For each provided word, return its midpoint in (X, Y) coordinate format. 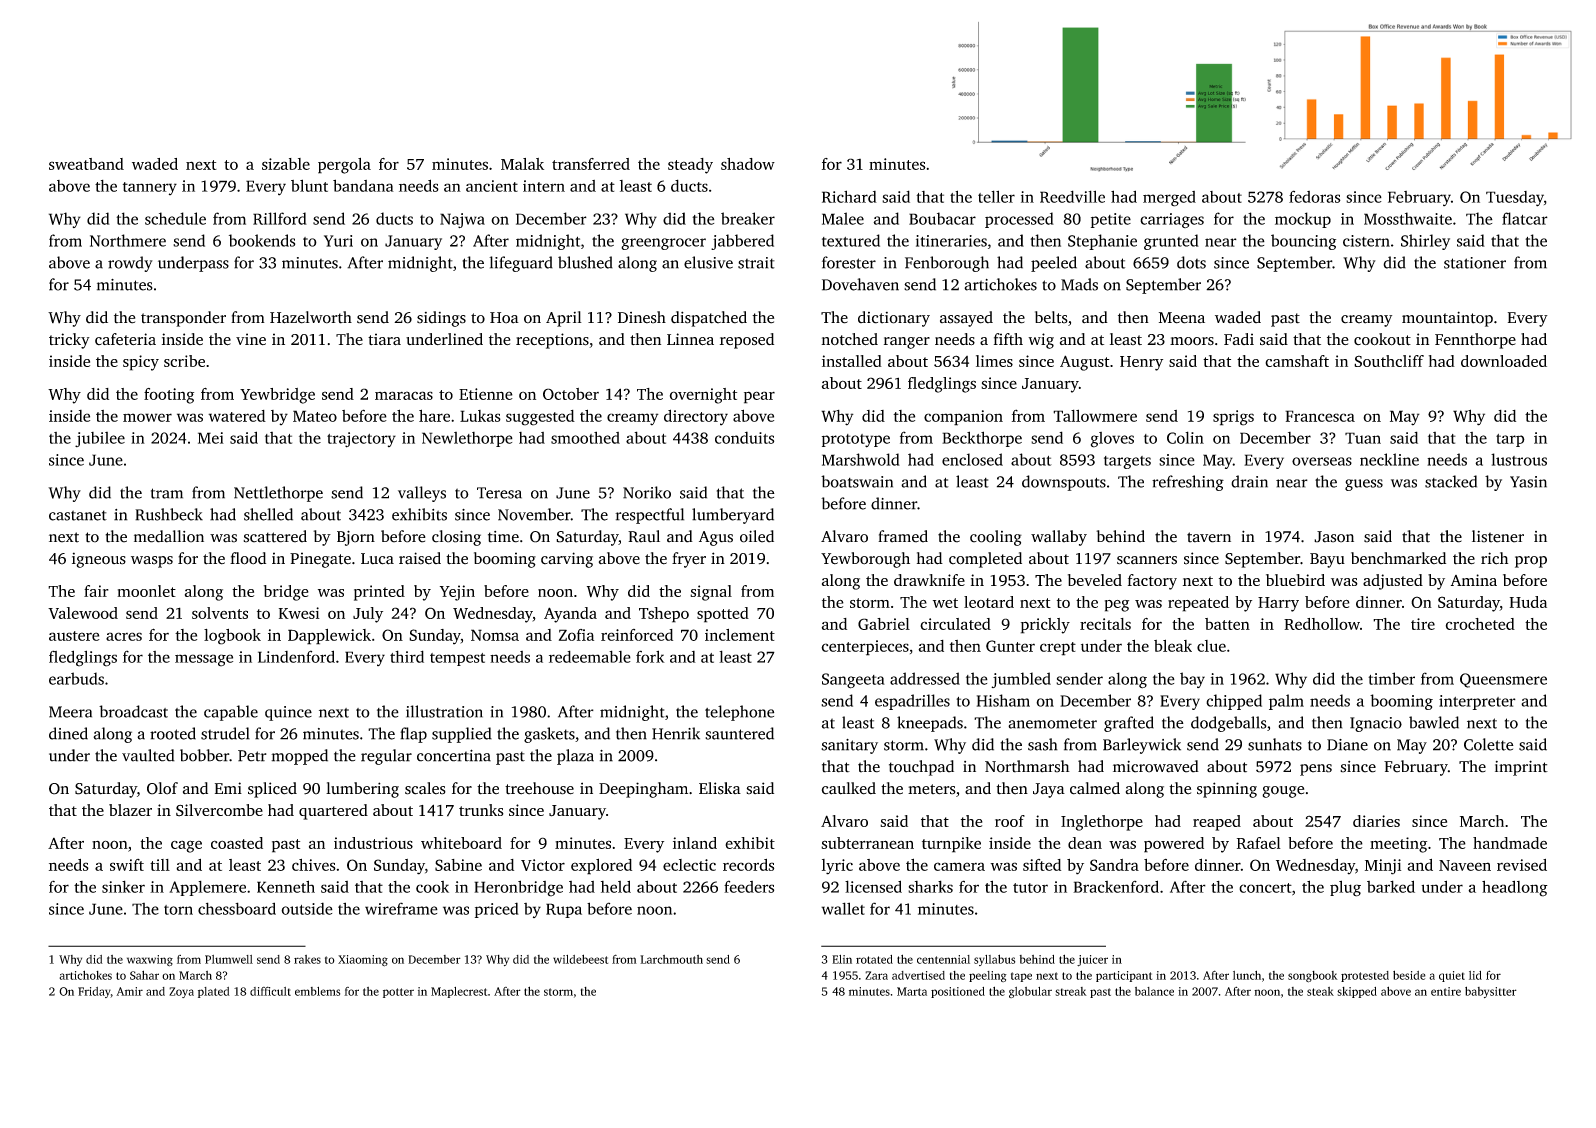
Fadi (1239, 339)
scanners (1147, 560)
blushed (585, 262)
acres (124, 636)
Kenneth (286, 886)
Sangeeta (853, 681)
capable (231, 713)
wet (945, 603)
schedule (175, 218)
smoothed (585, 437)
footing (169, 396)
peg (1117, 606)
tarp (1510, 440)
